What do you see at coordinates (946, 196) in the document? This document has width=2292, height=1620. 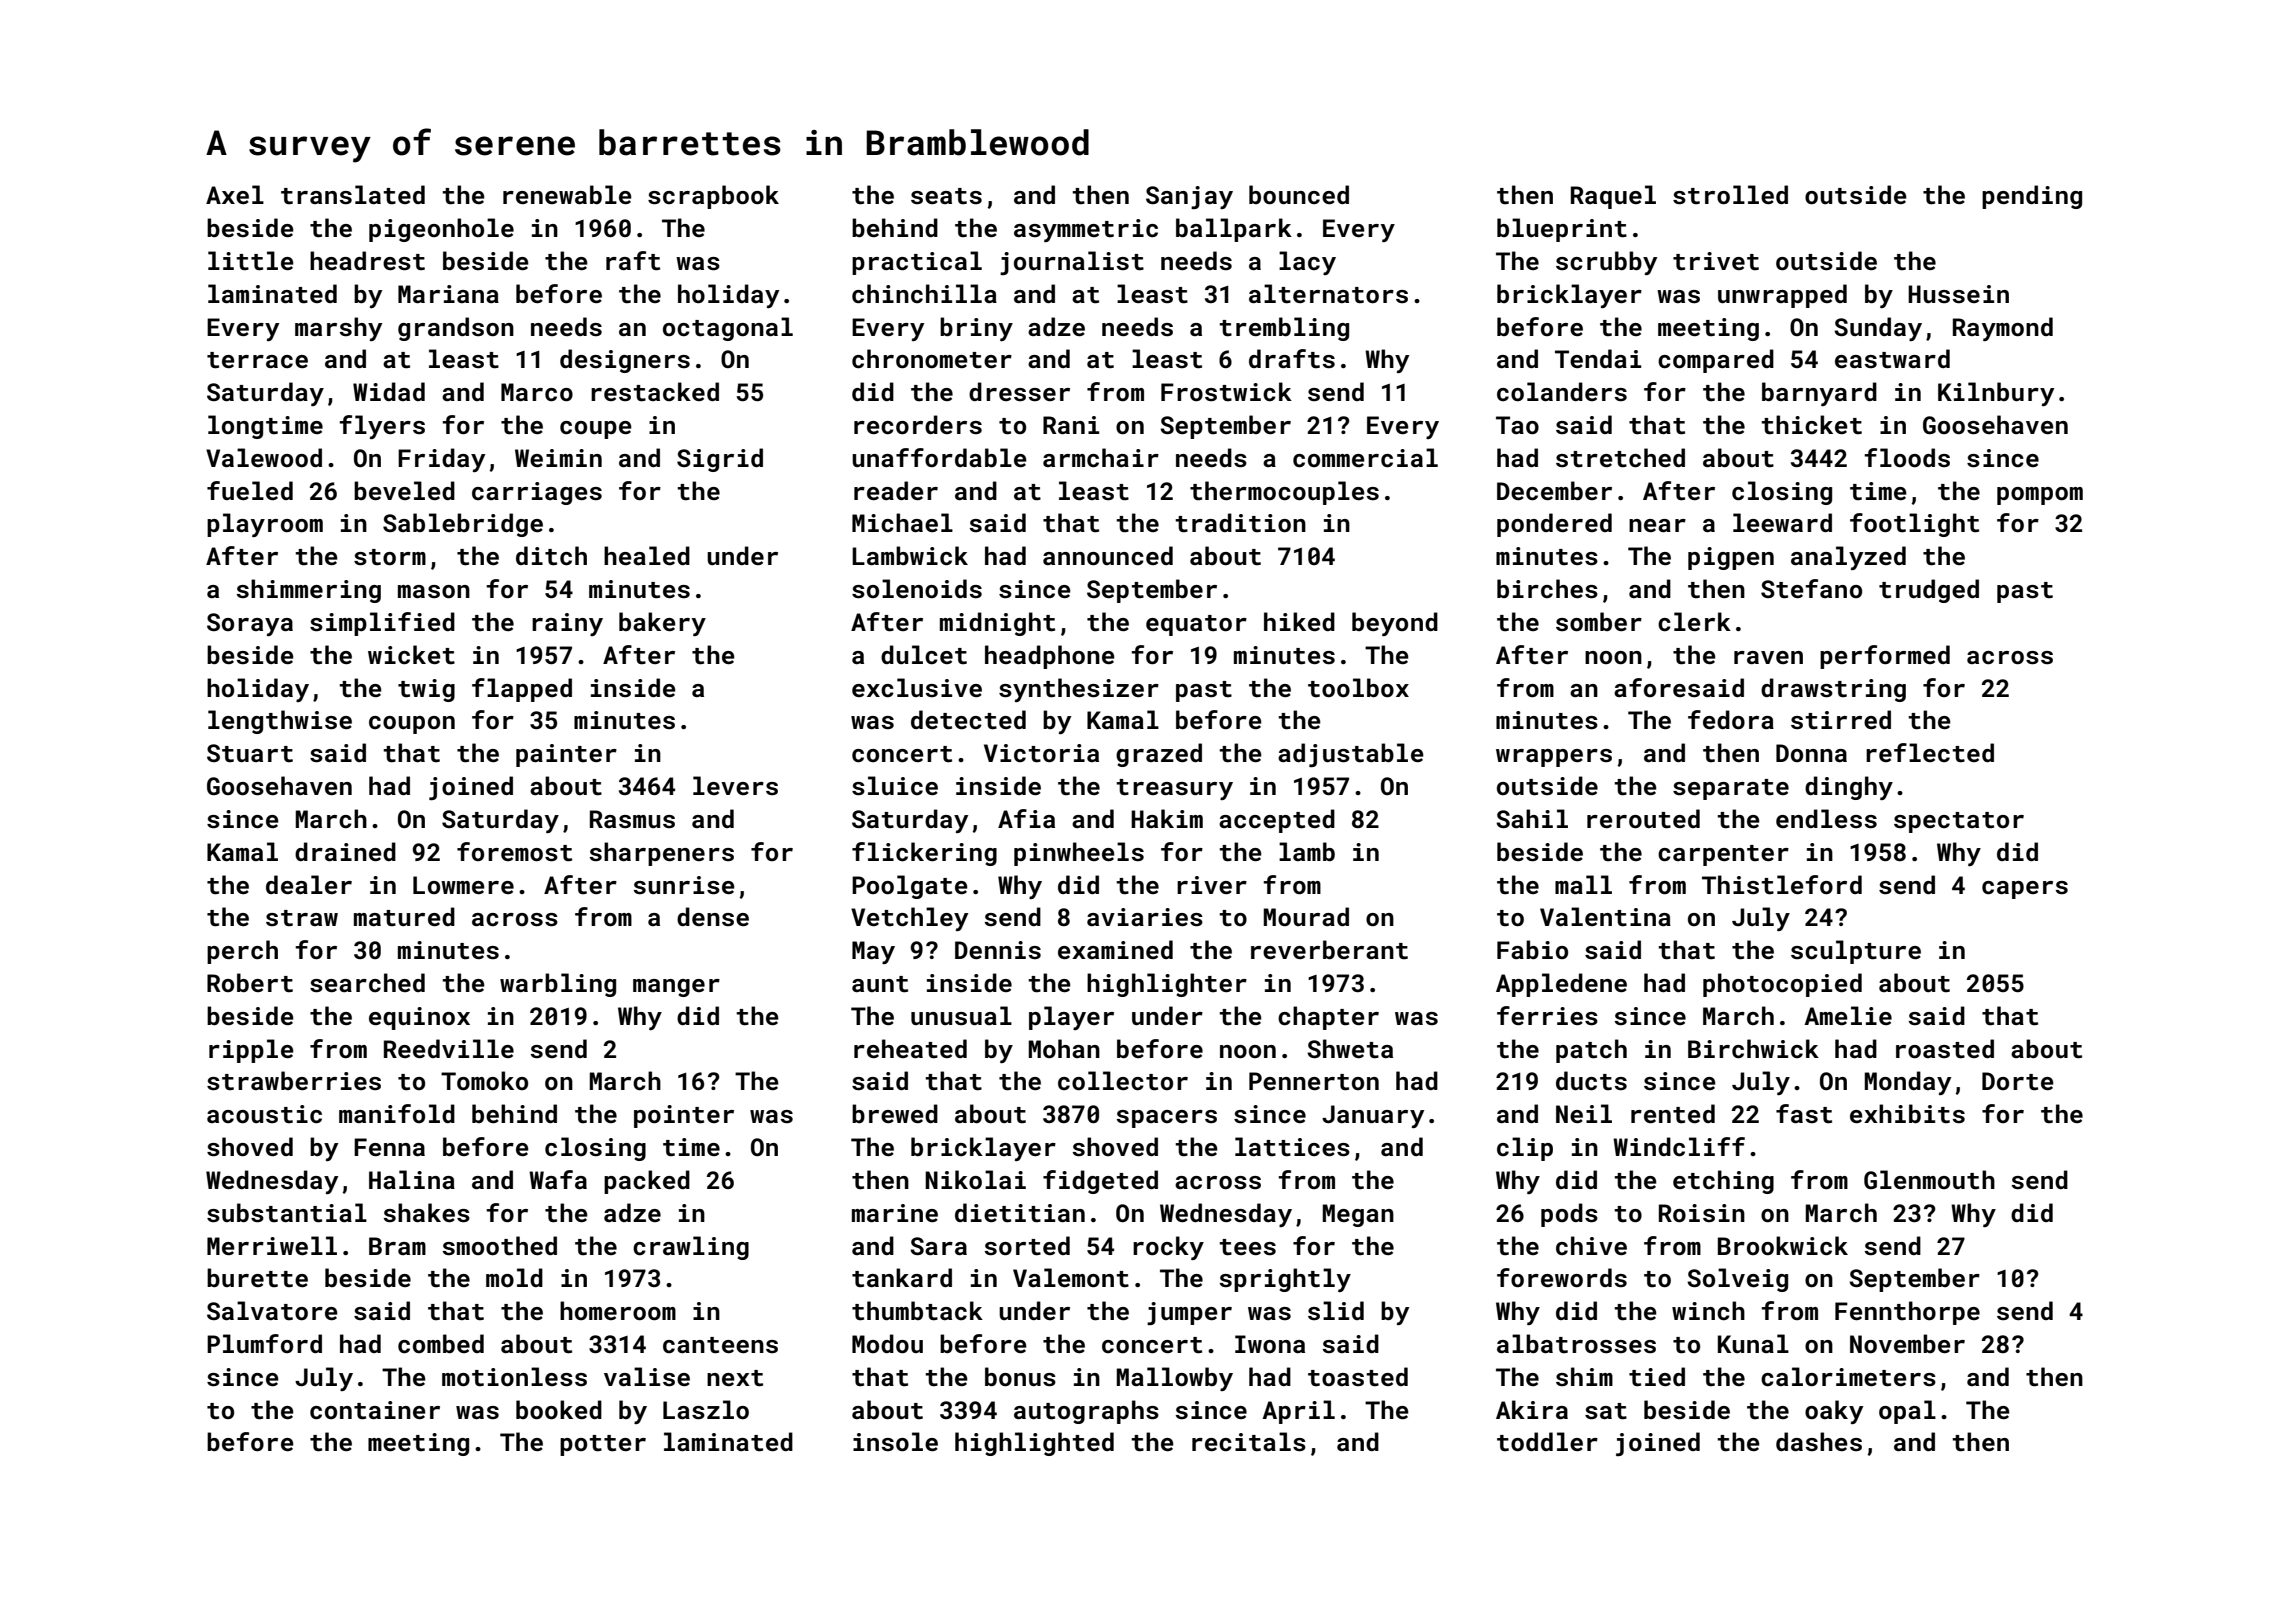 I see `seats` at bounding box center [946, 196].
